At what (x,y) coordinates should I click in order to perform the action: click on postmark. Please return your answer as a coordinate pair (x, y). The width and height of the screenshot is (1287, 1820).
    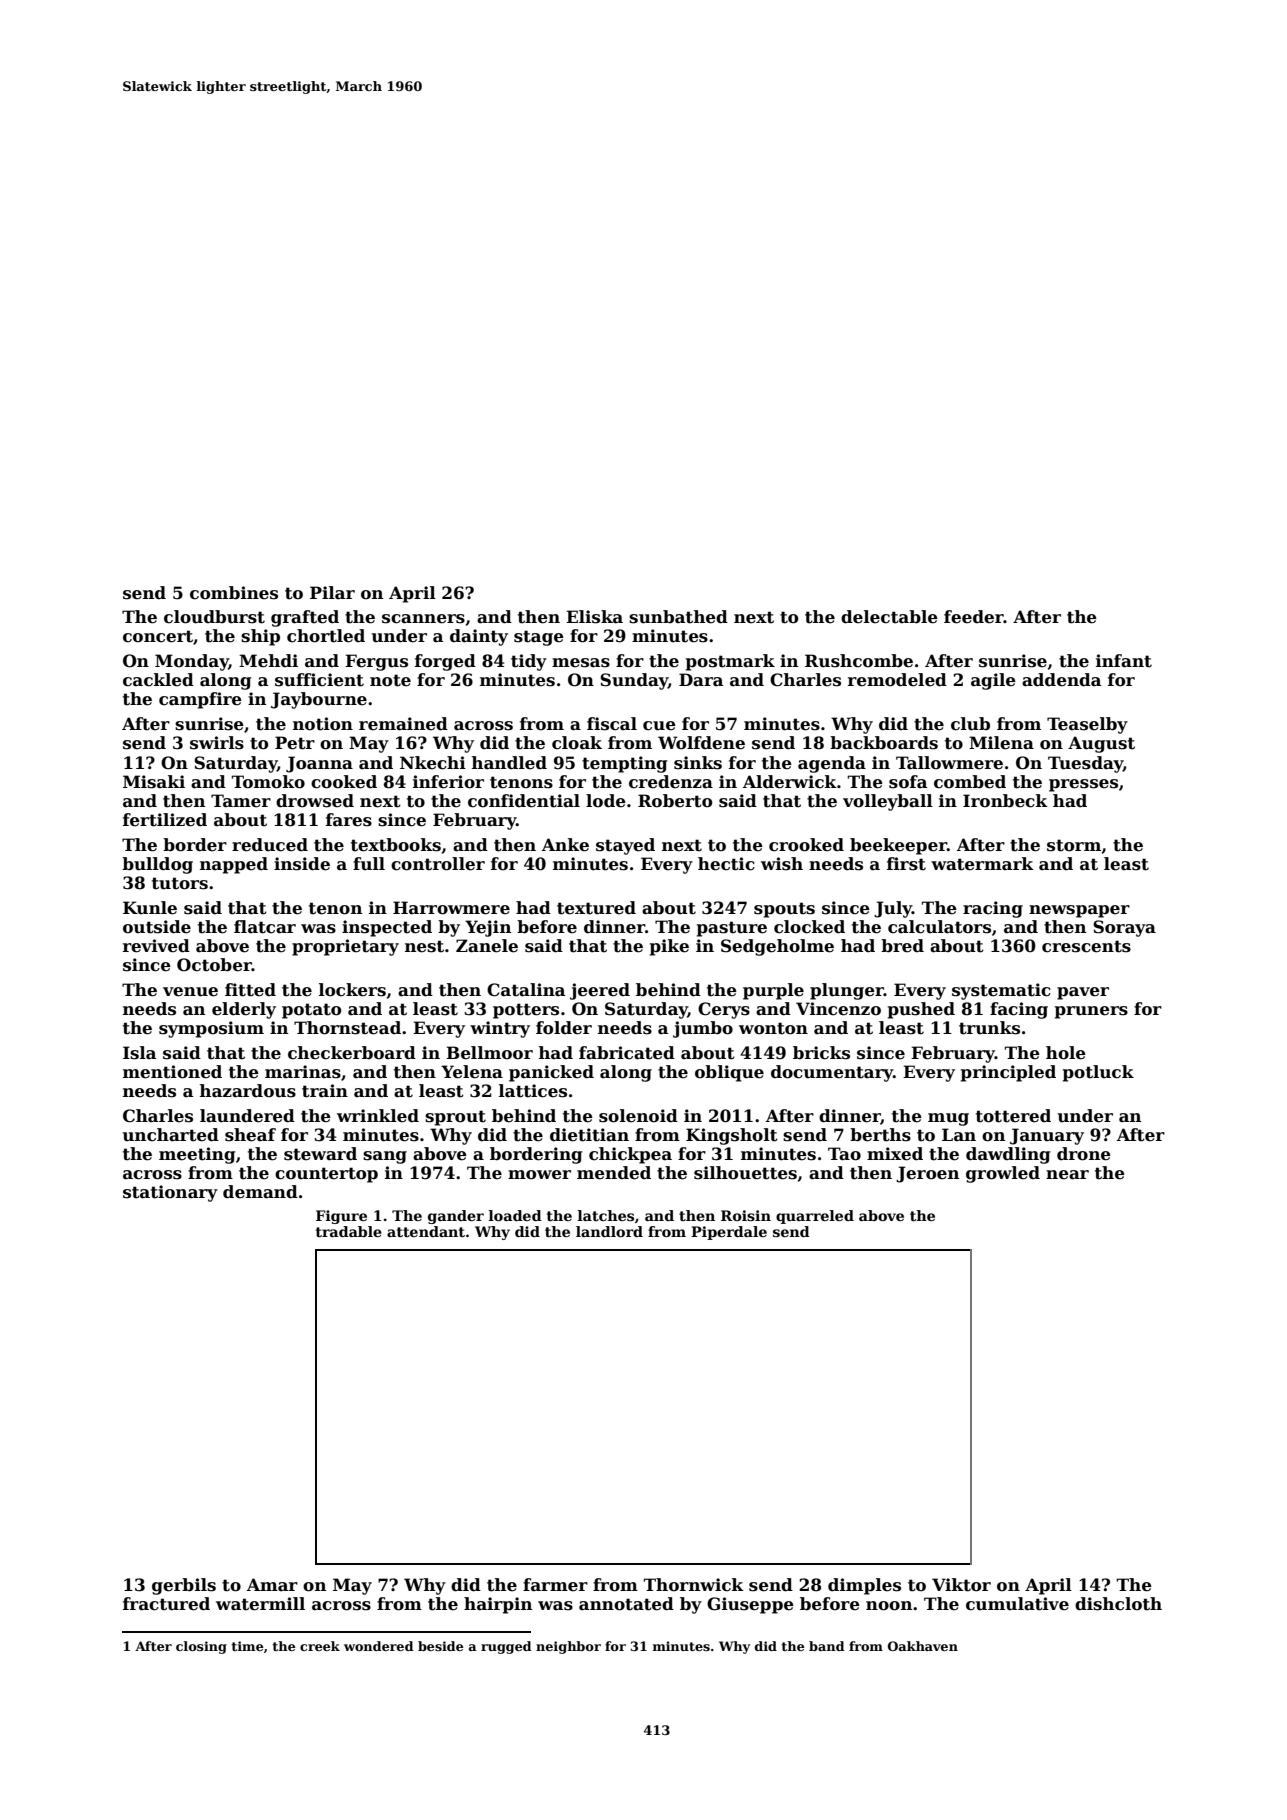
    Looking at the image, I should click on (730, 662).
